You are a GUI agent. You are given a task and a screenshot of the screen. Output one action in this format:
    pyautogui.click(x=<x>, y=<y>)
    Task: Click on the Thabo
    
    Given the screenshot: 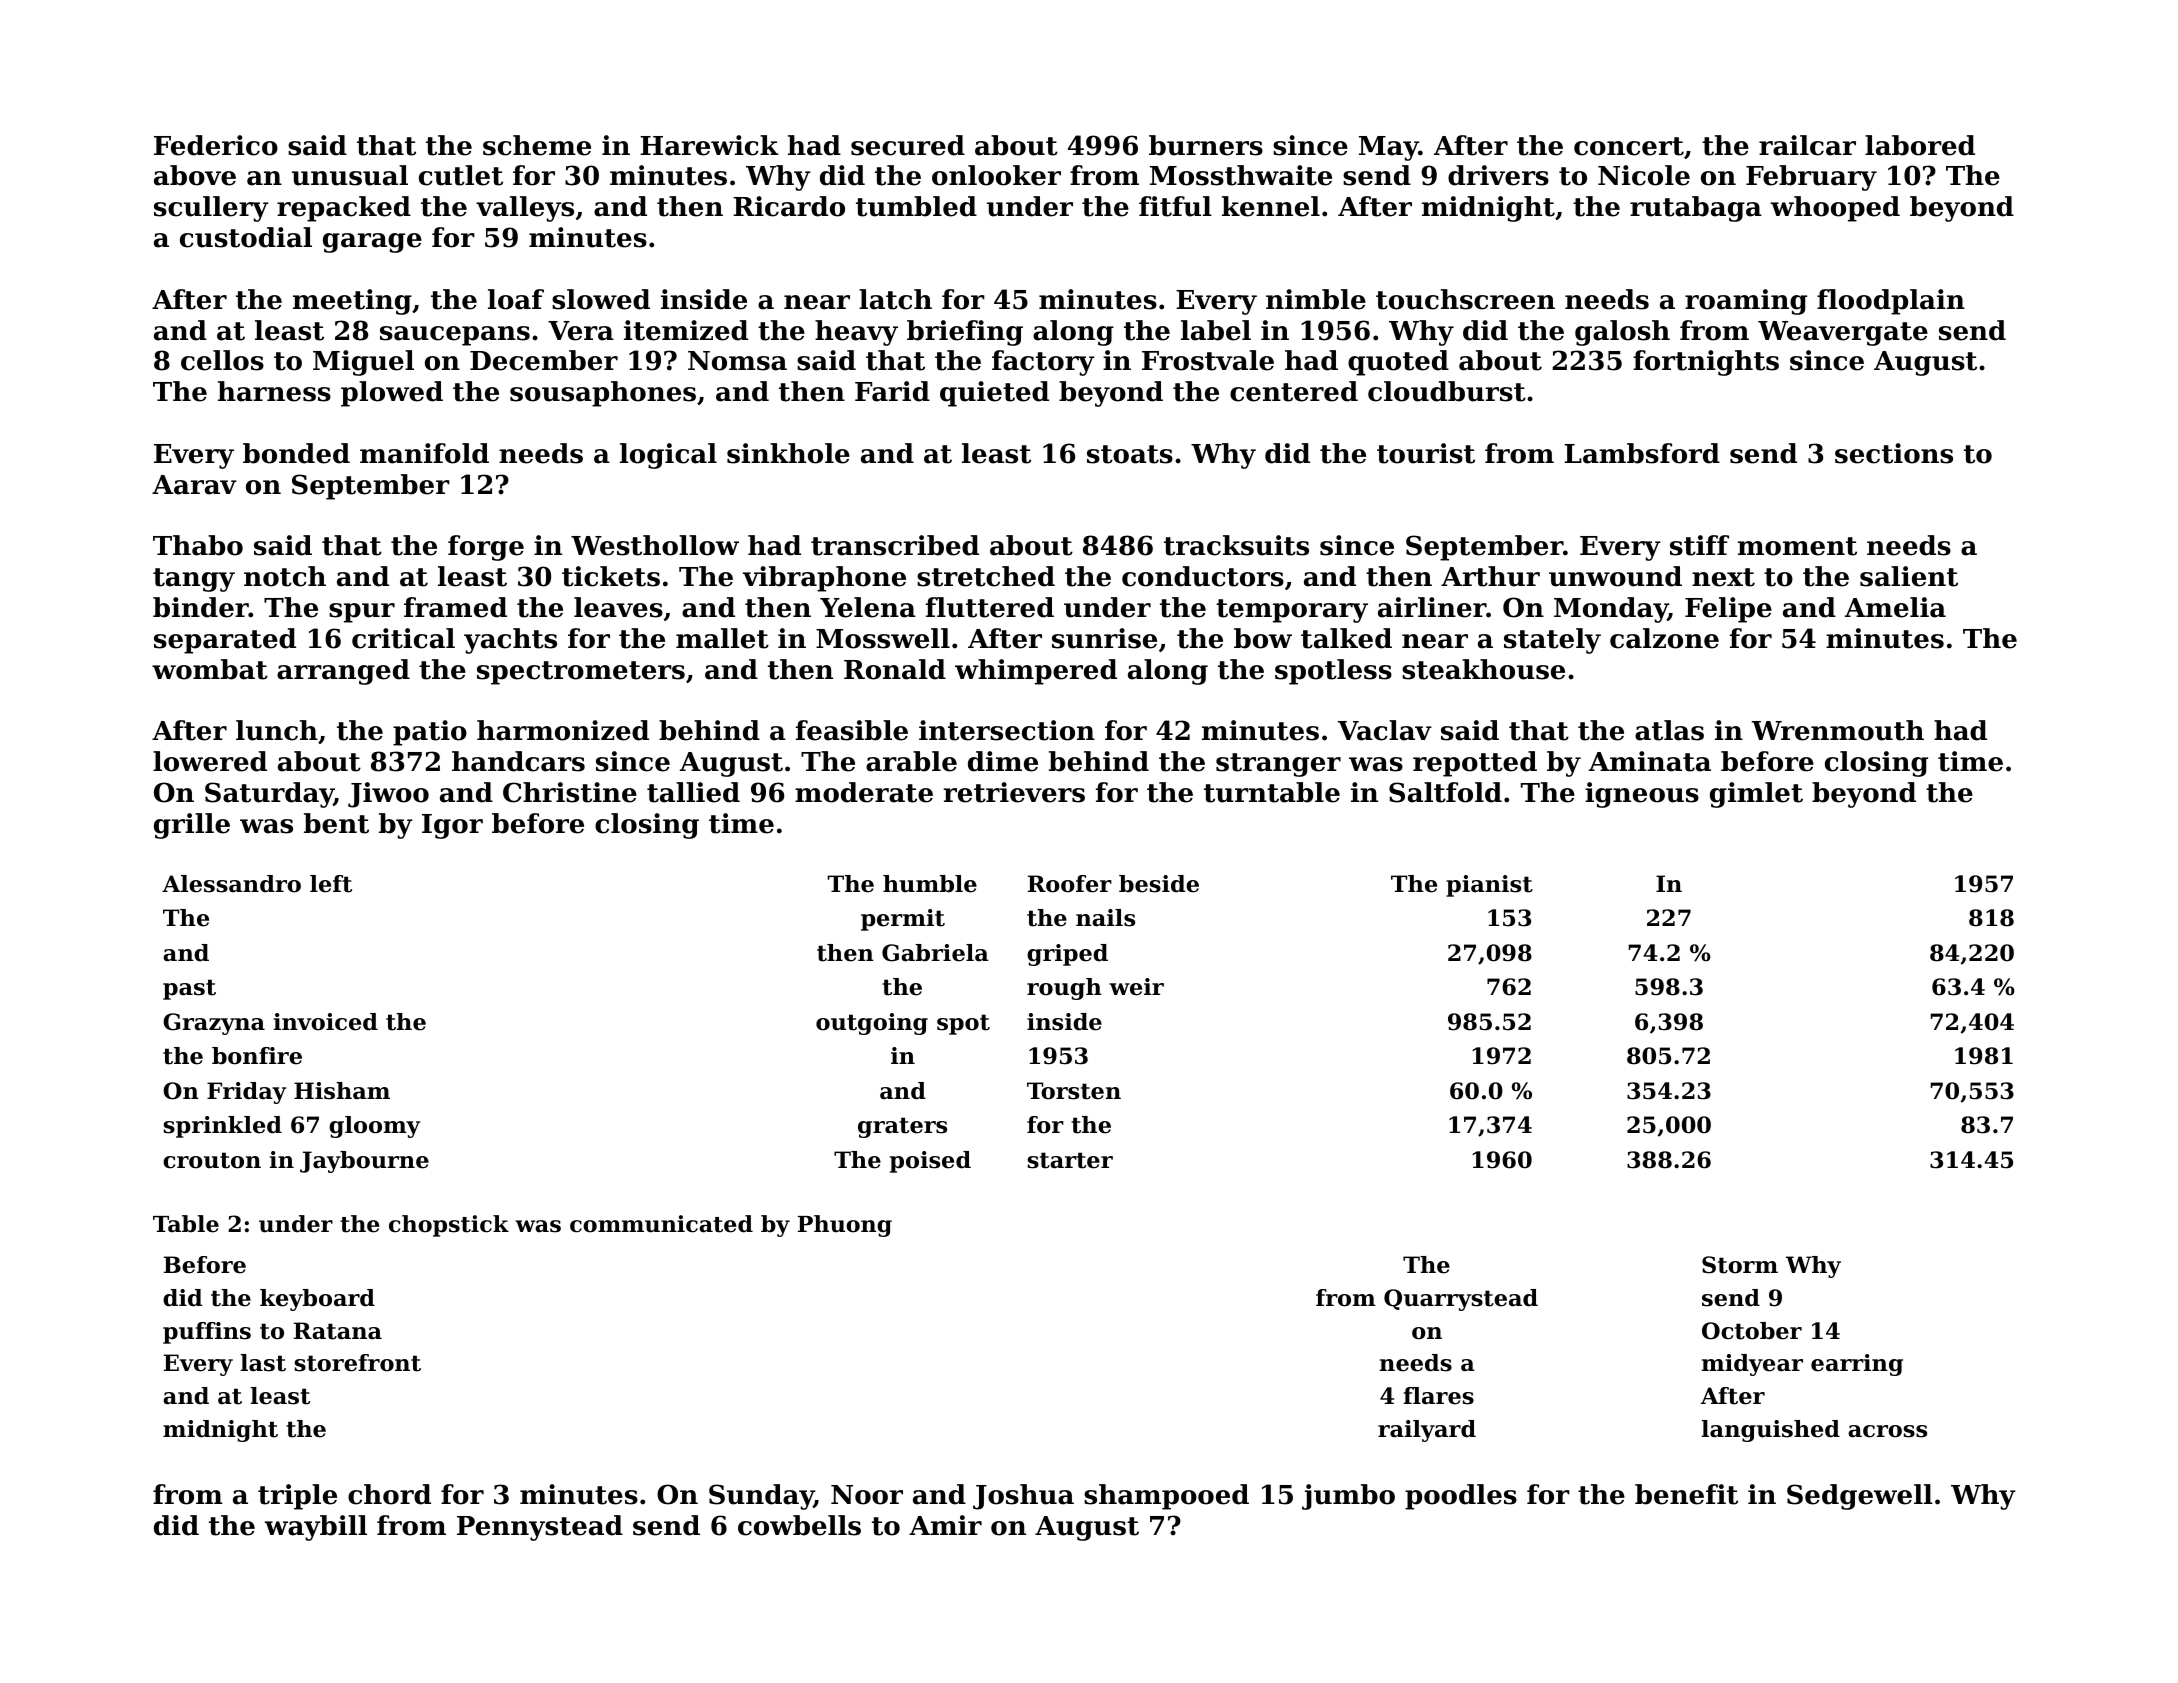 What is the action you would take?
    pyautogui.click(x=198, y=545)
